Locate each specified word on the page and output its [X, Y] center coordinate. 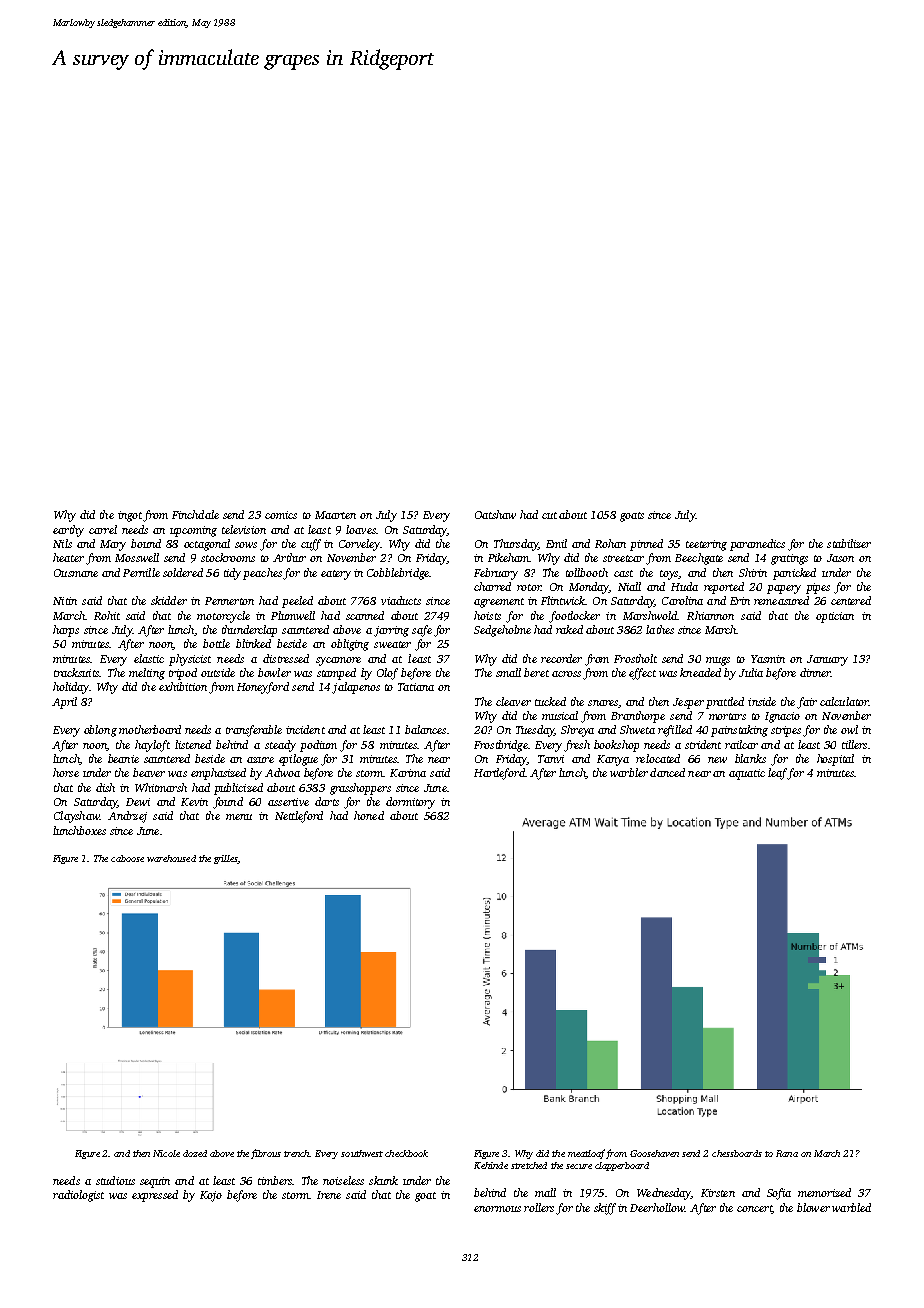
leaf [778, 774]
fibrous [266, 1154]
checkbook [406, 1153]
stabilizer [849, 543]
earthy [68, 531]
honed [369, 815]
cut [549, 515]
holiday [71, 688]
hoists [487, 615]
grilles [226, 859]
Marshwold [650, 615]
